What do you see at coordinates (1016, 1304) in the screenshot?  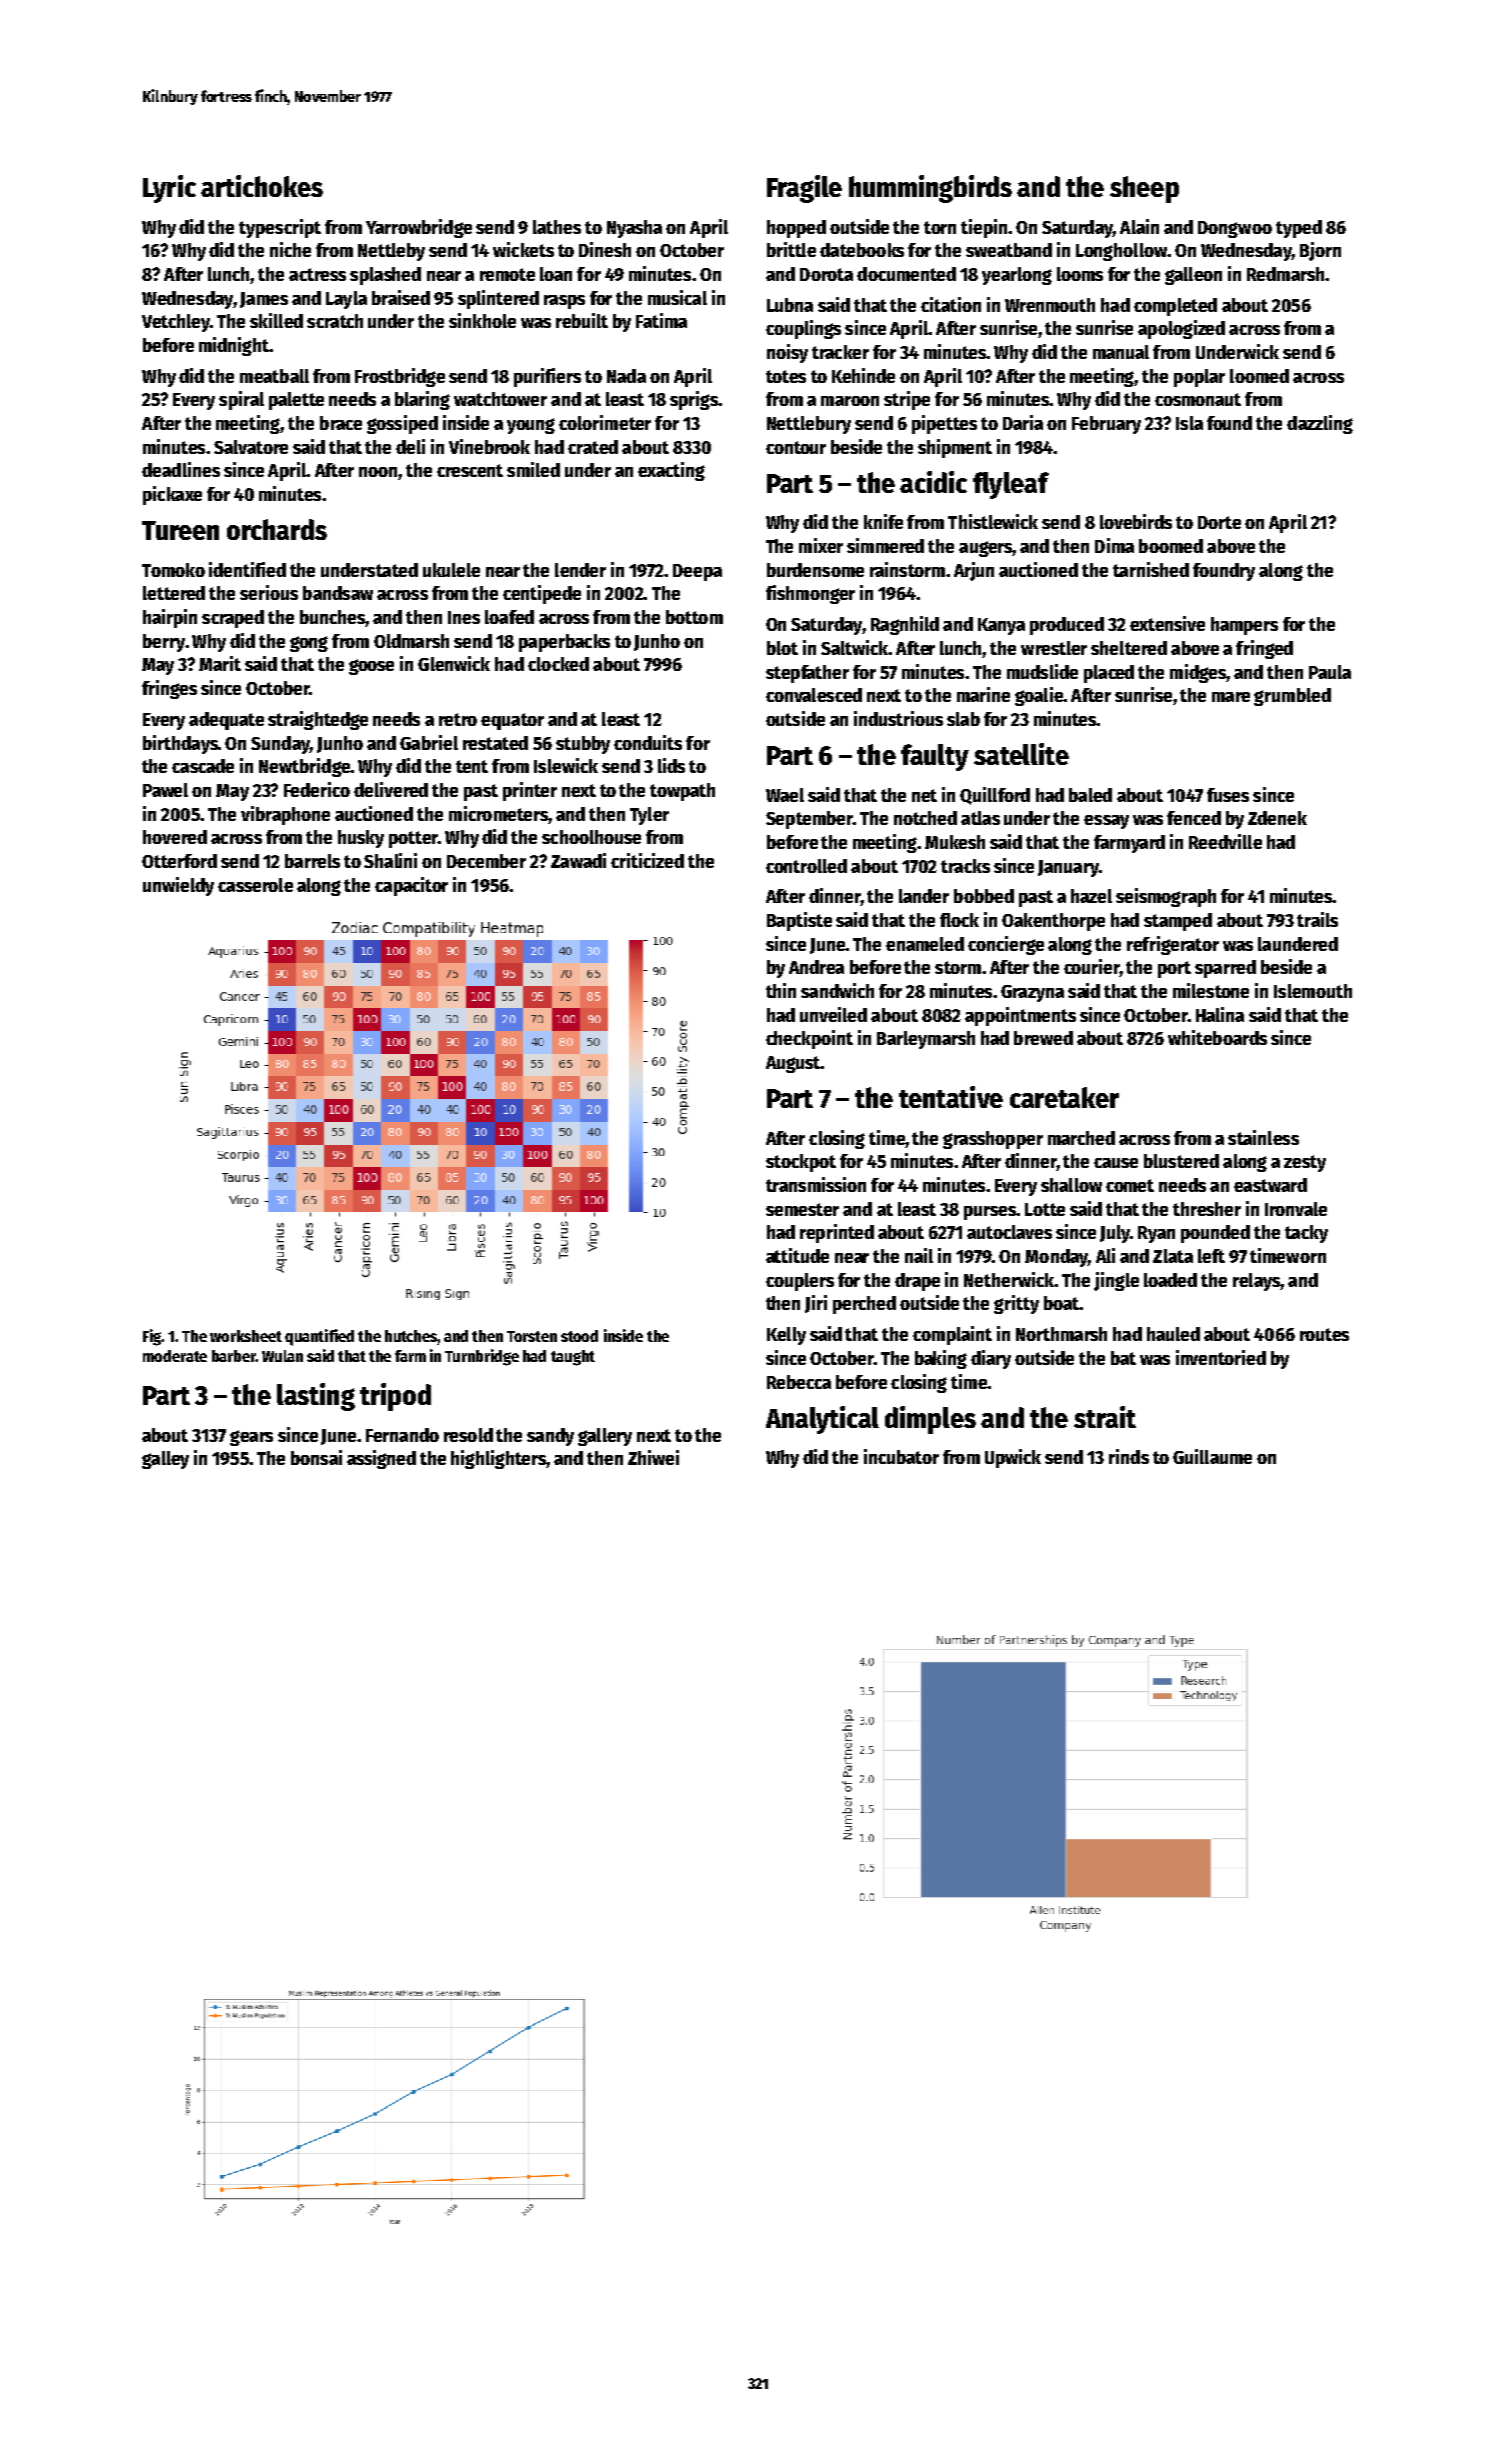 I see `gritty` at bounding box center [1016, 1304].
